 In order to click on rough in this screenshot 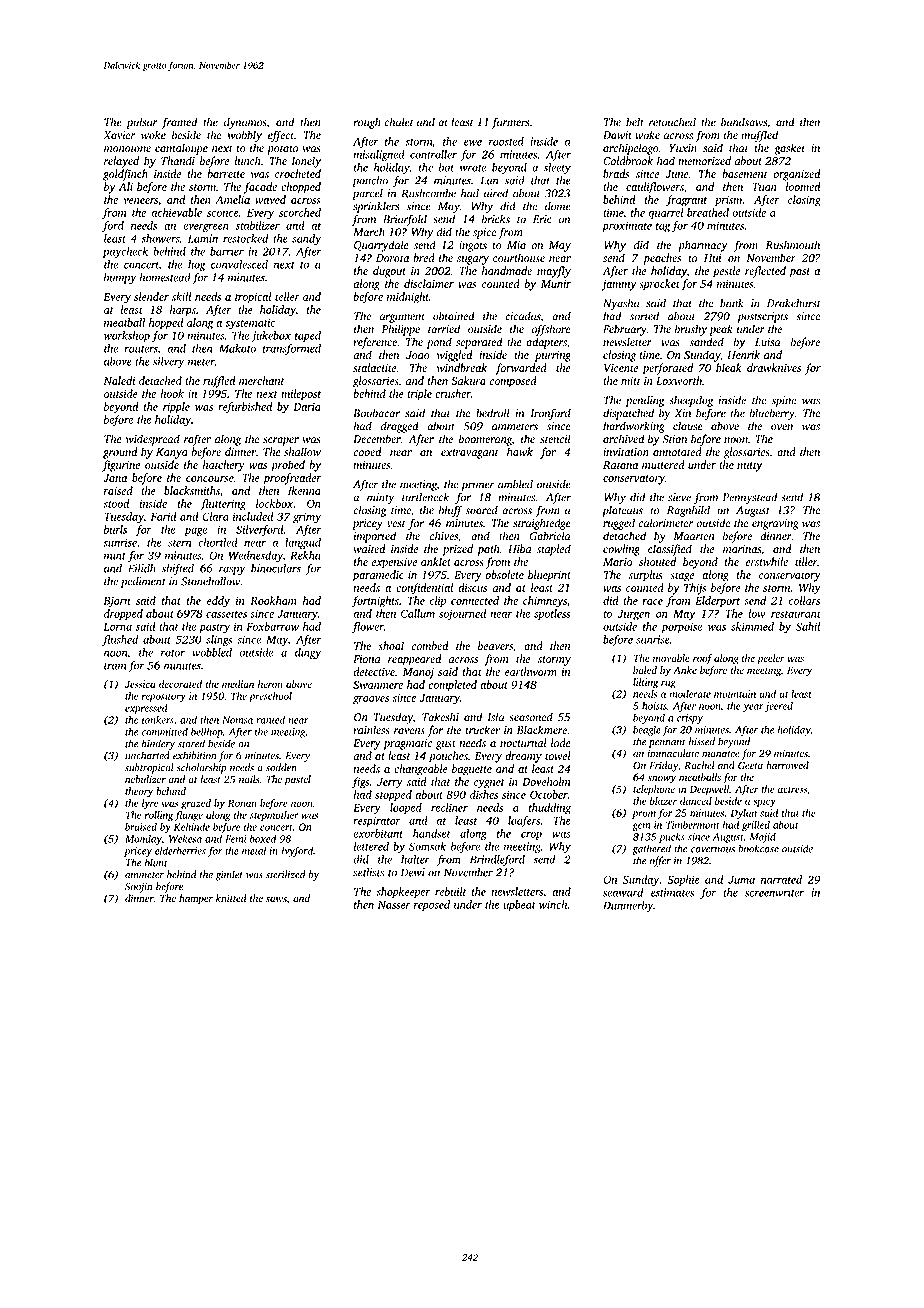, I will do `click(367, 123)`.
